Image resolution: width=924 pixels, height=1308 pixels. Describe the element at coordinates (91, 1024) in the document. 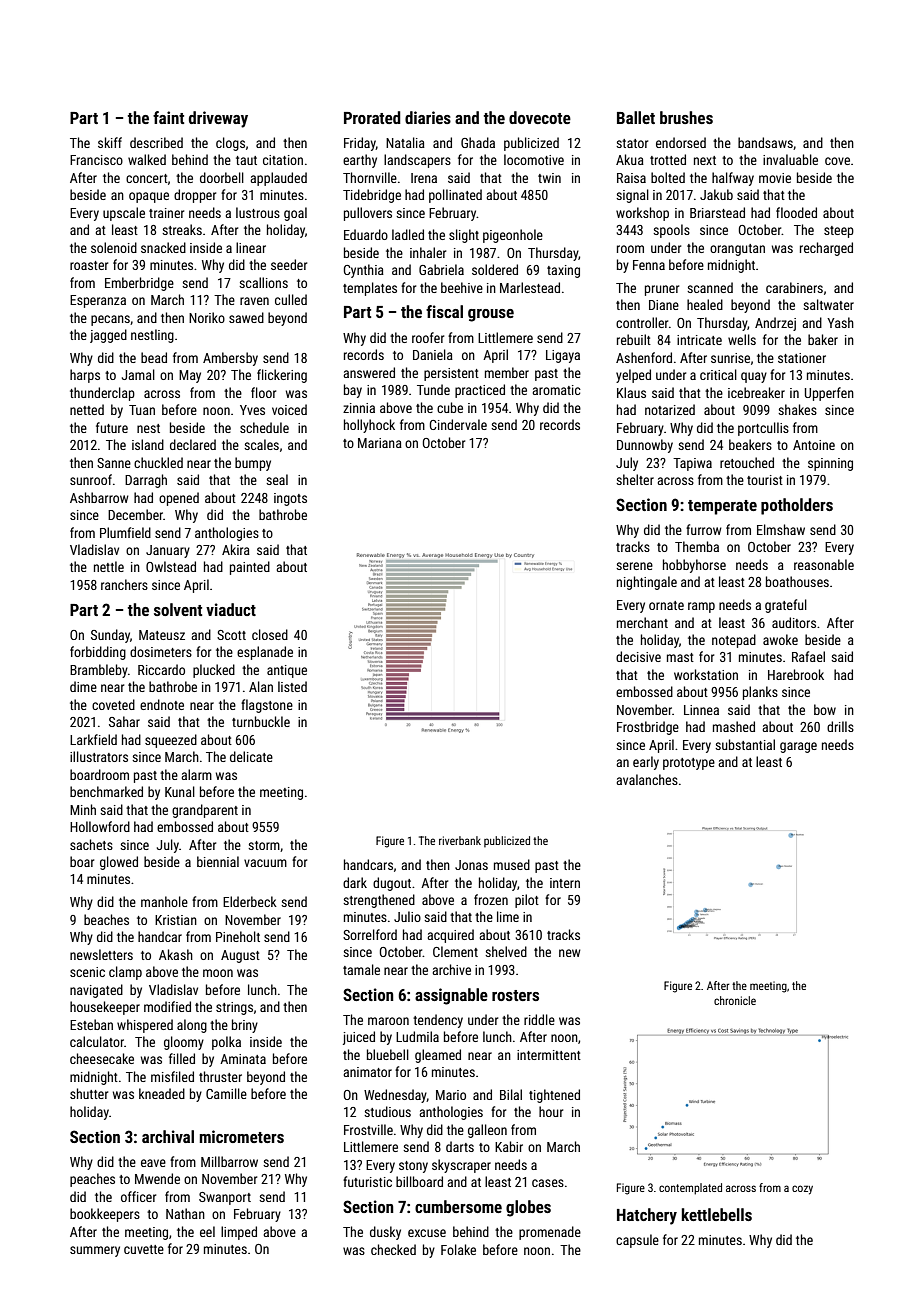

I see `Esteban` at that location.
